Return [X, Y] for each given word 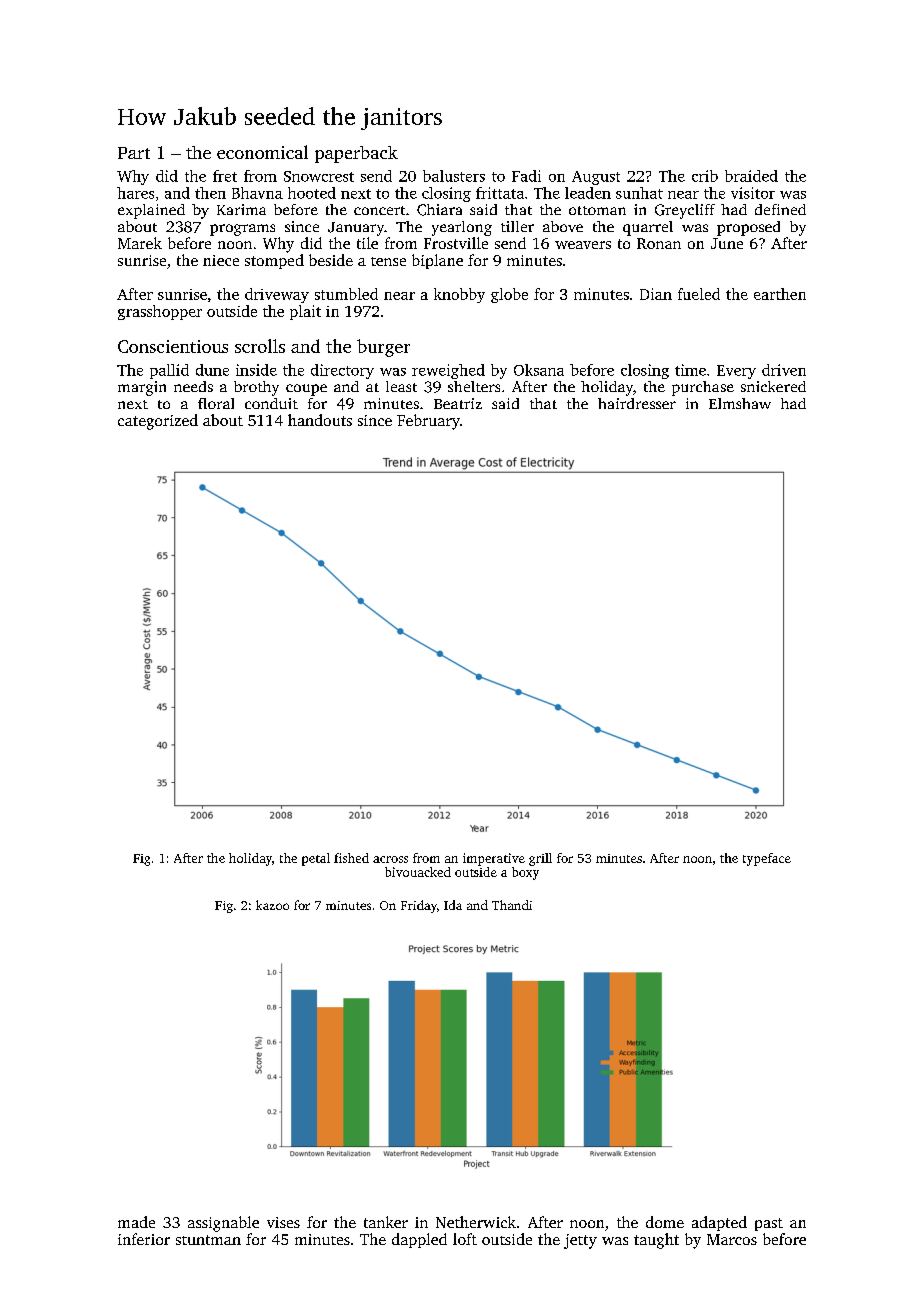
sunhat [639, 193]
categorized [158, 422]
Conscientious [173, 346]
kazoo [272, 905]
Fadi [526, 176]
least [401, 386]
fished [351, 858]
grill [540, 859]
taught [656, 1241]
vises [283, 1222]
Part [134, 153]
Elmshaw [740, 403]
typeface [767, 859]
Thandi [512, 905]
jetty [580, 1241]
